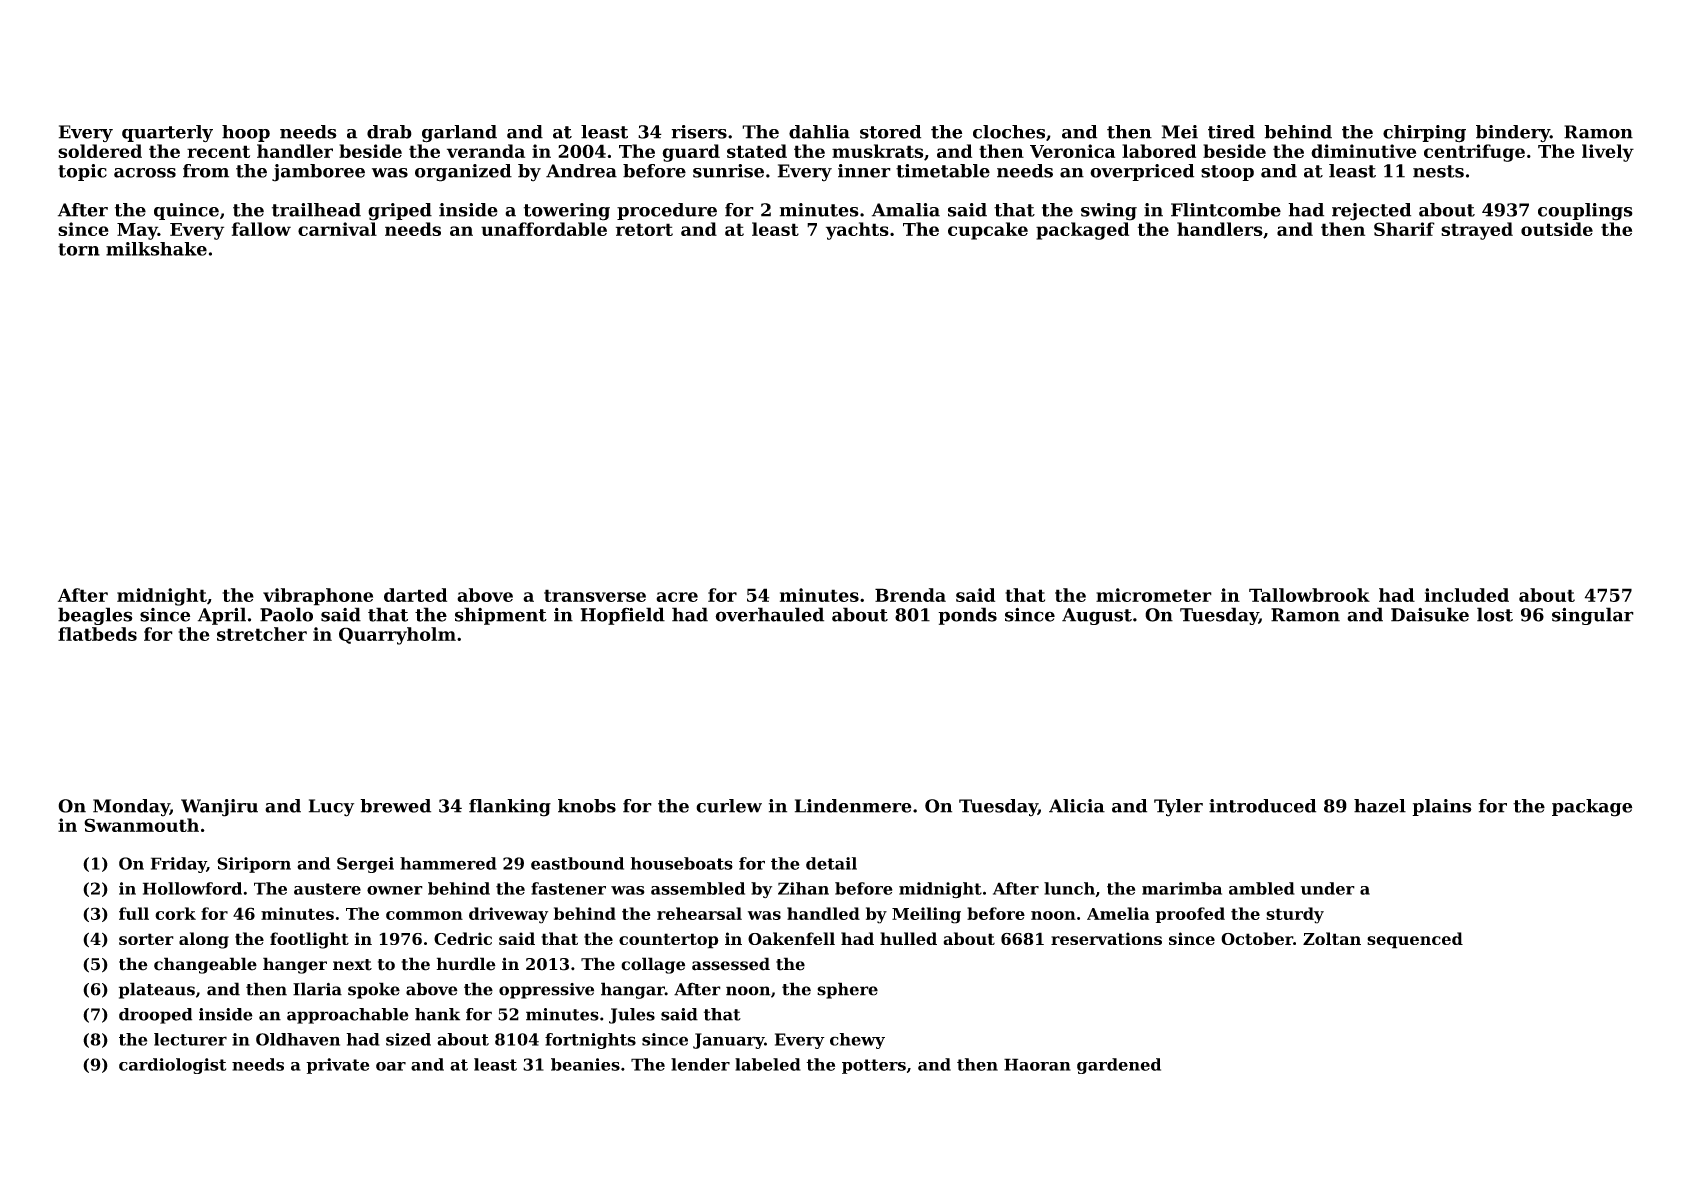 The height and width of the screenshot is (1196, 1691). What do you see at coordinates (1154, 595) in the screenshot?
I see `micrometer` at bounding box center [1154, 595].
